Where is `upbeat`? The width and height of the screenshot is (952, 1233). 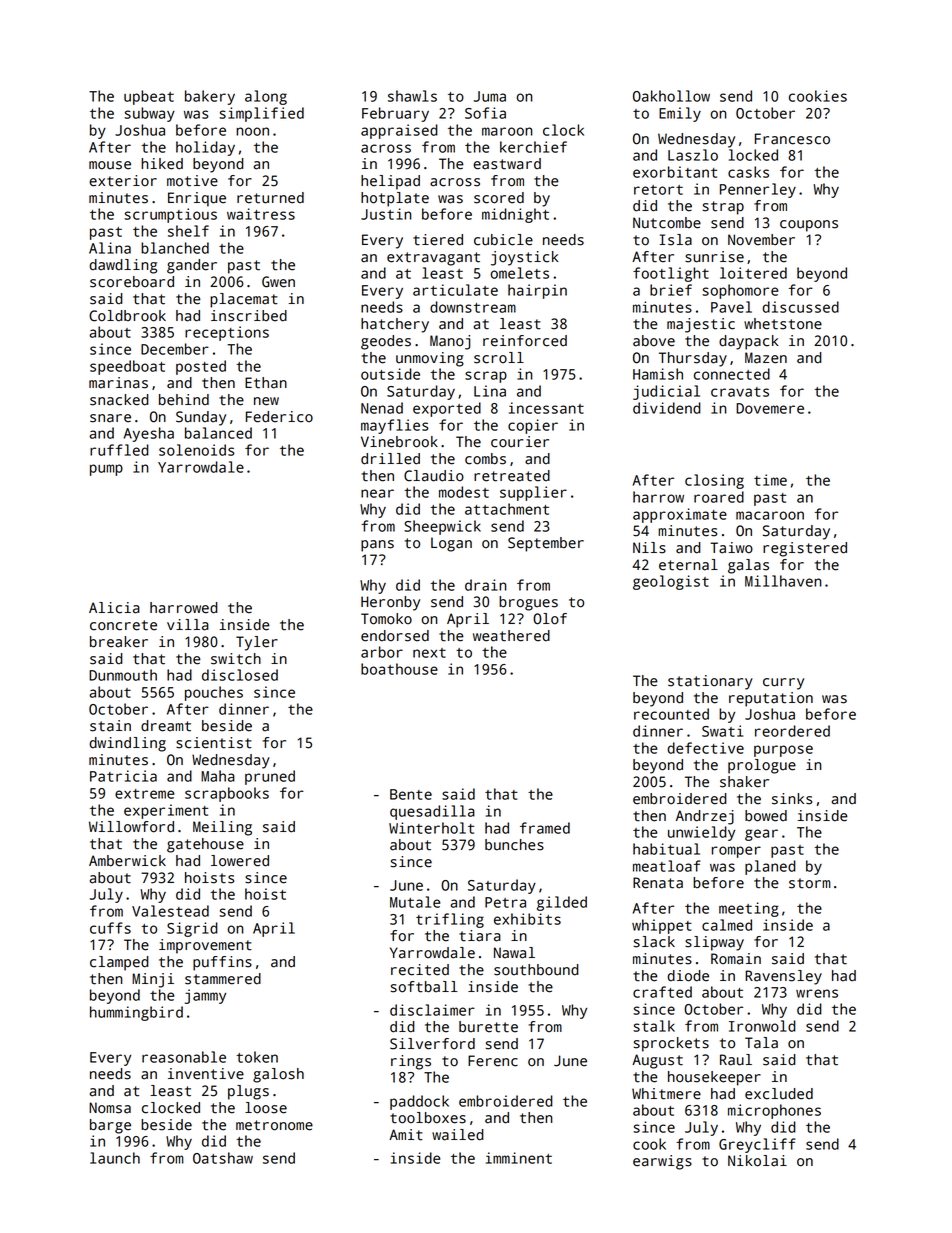
upbeat is located at coordinates (149, 97).
